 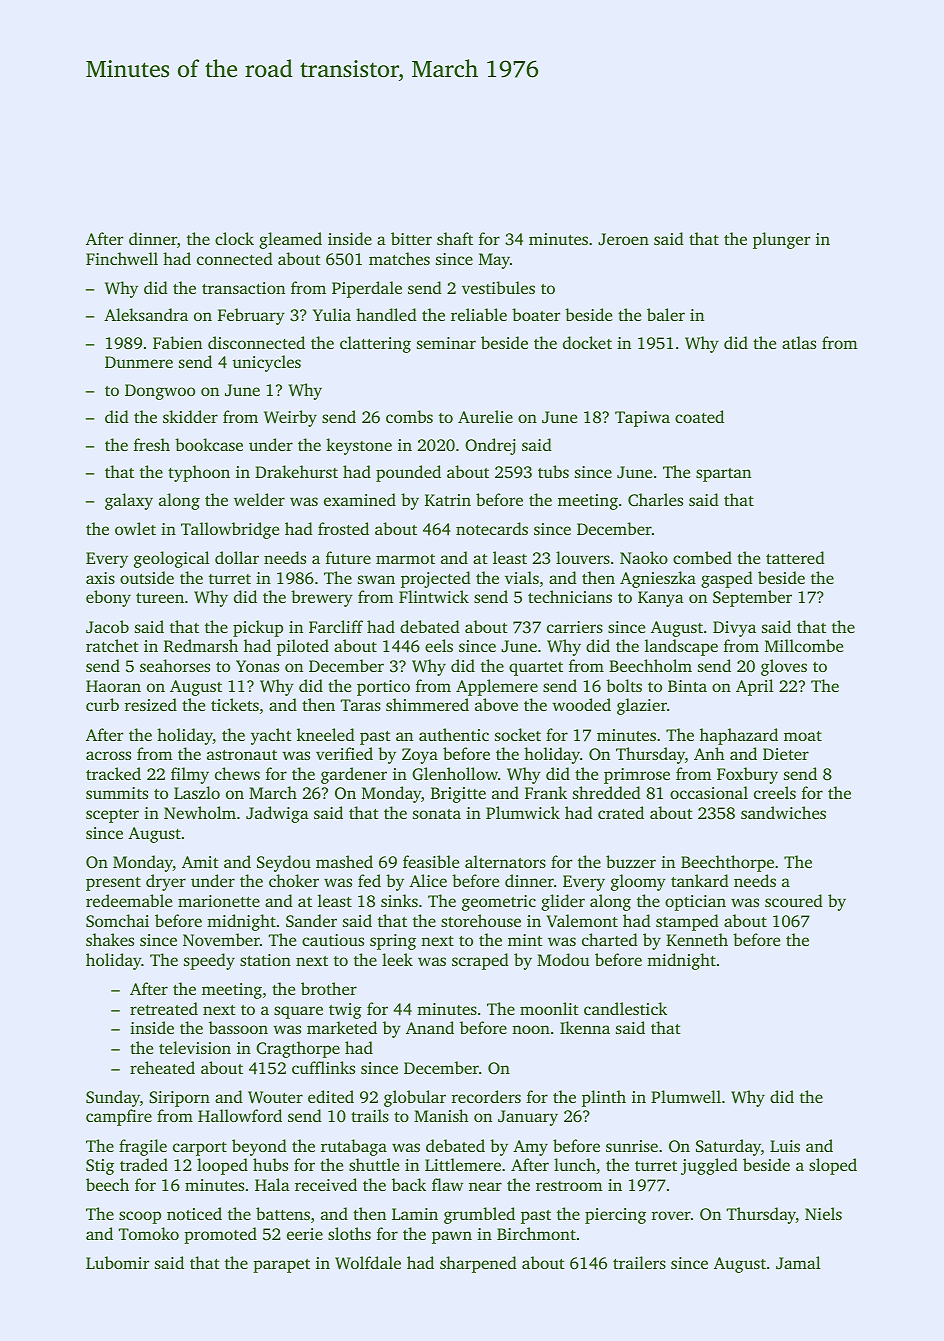 What do you see at coordinates (781, 240) in the screenshot?
I see `plunger` at bounding box center [781, 240].
